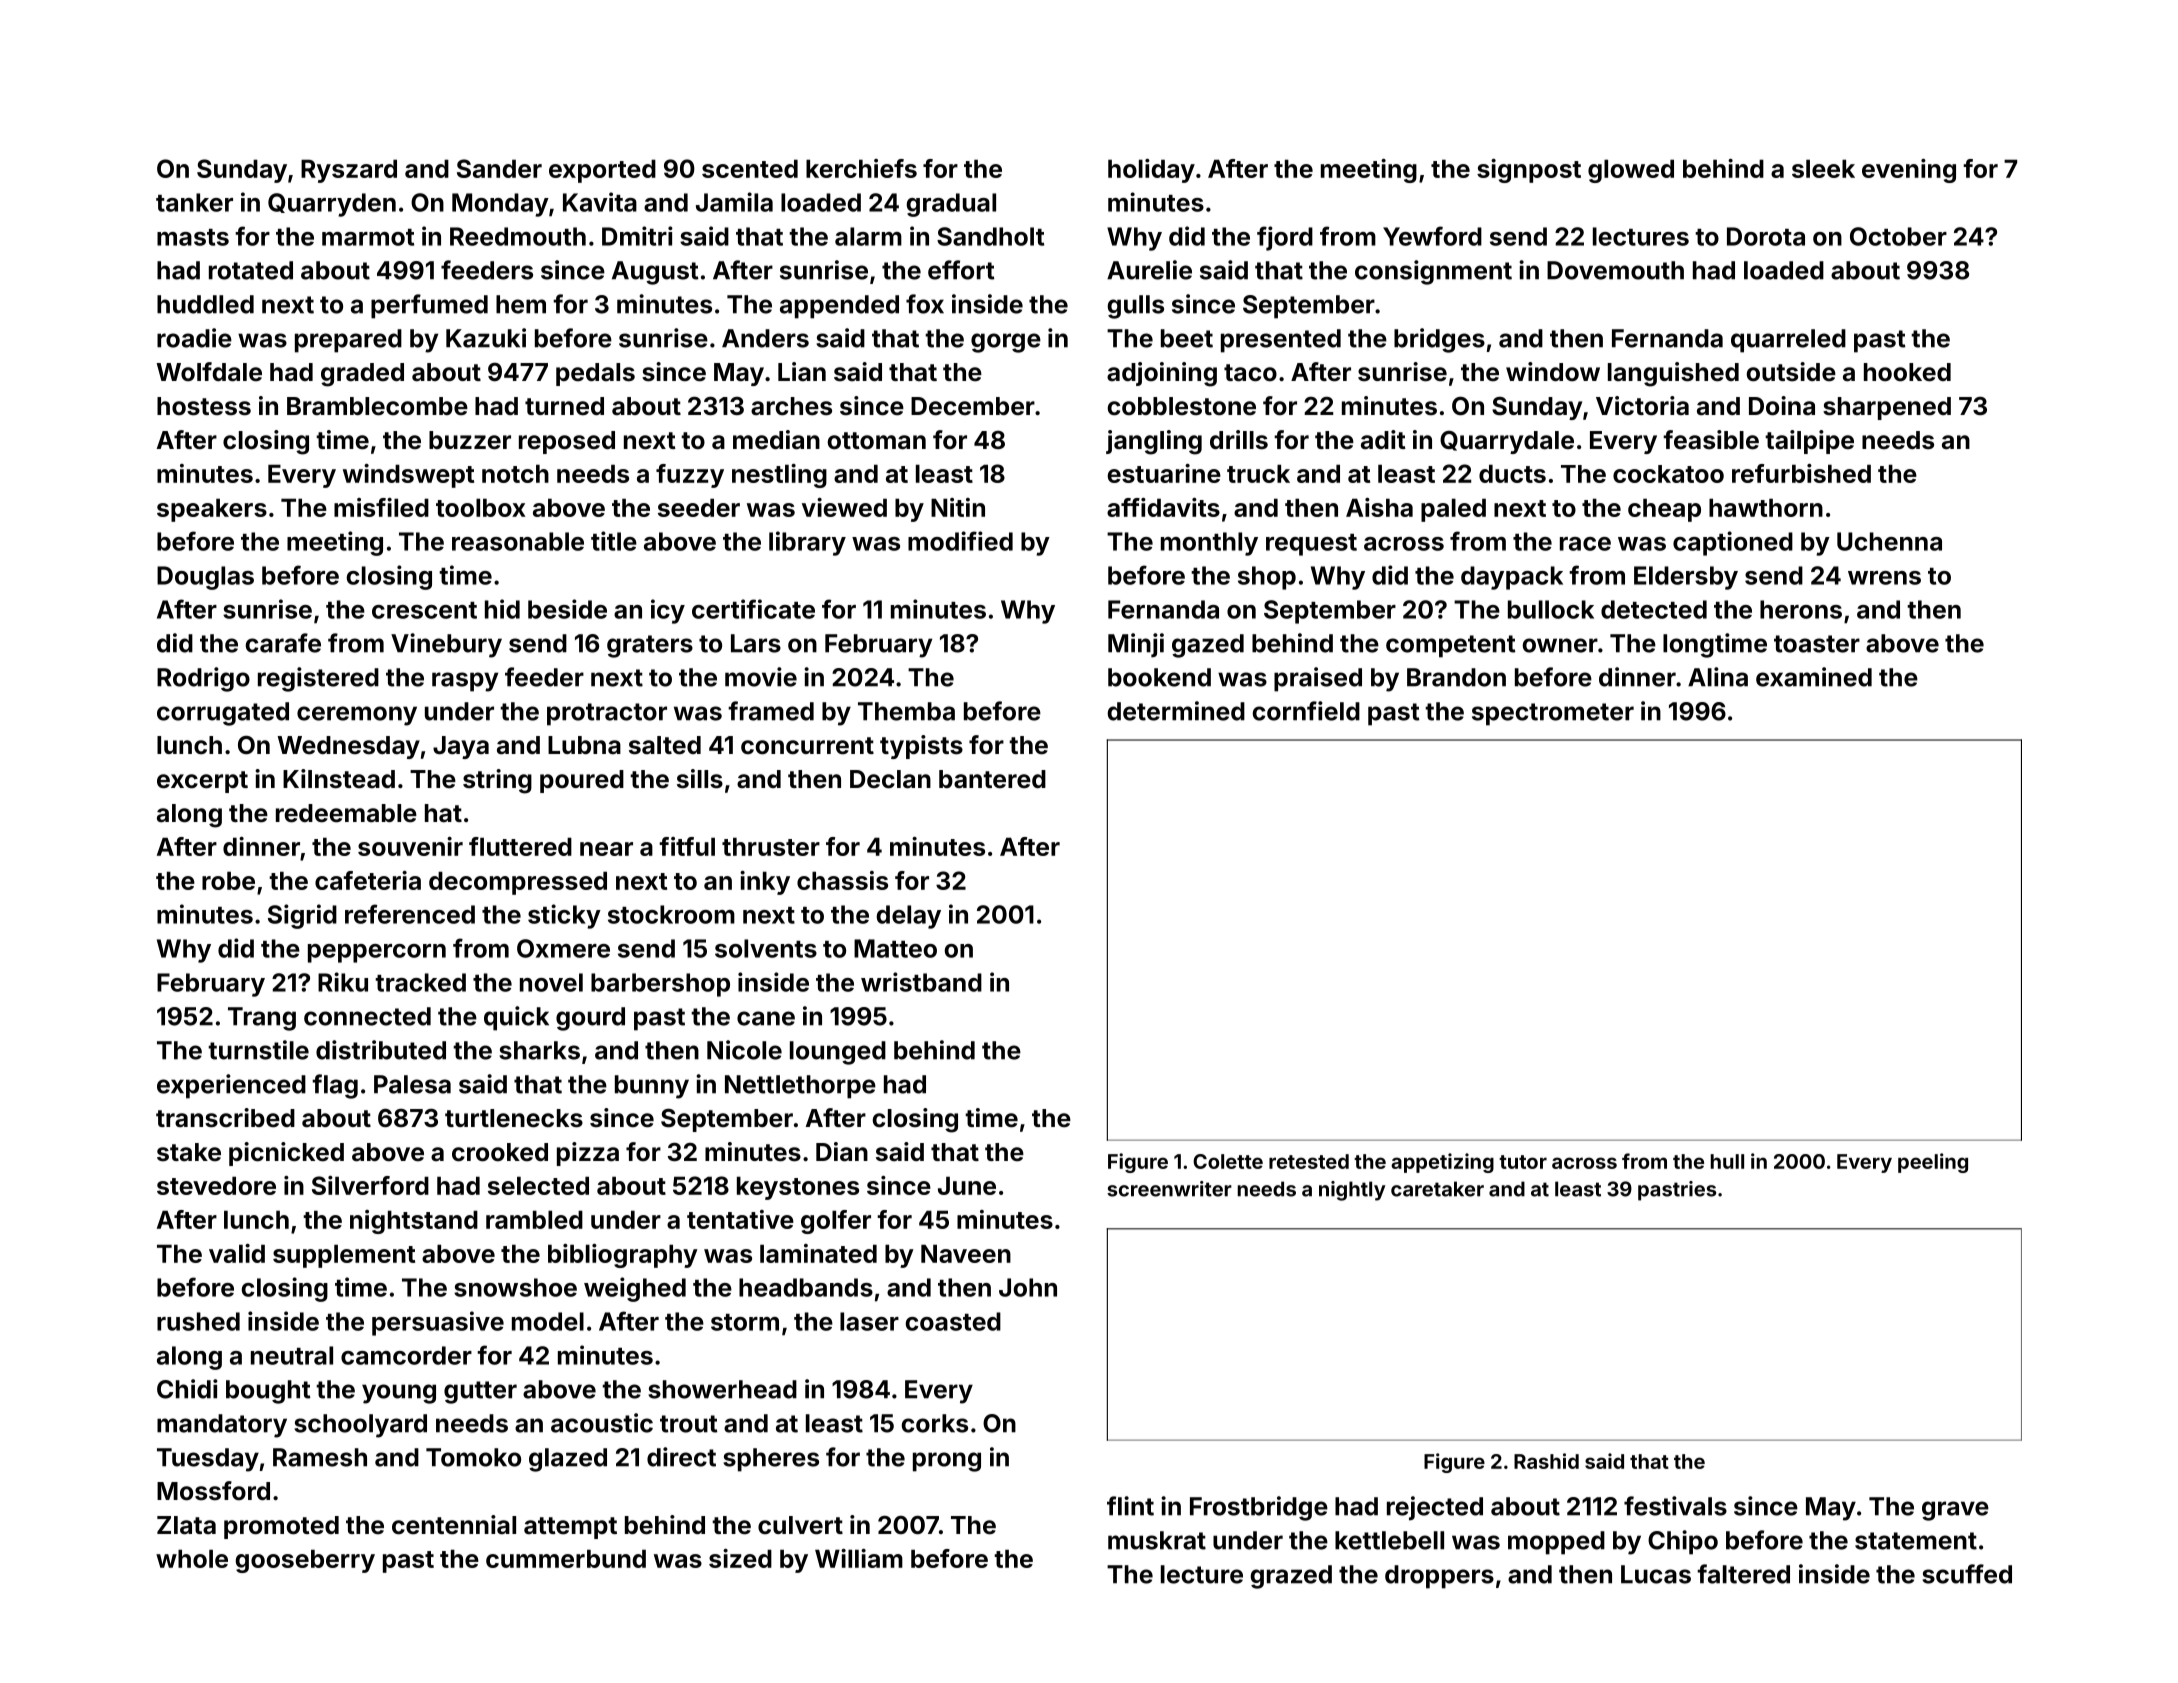 This document has width=2178, height=1683. I want to click on grazed, so click(1291, 1577).
